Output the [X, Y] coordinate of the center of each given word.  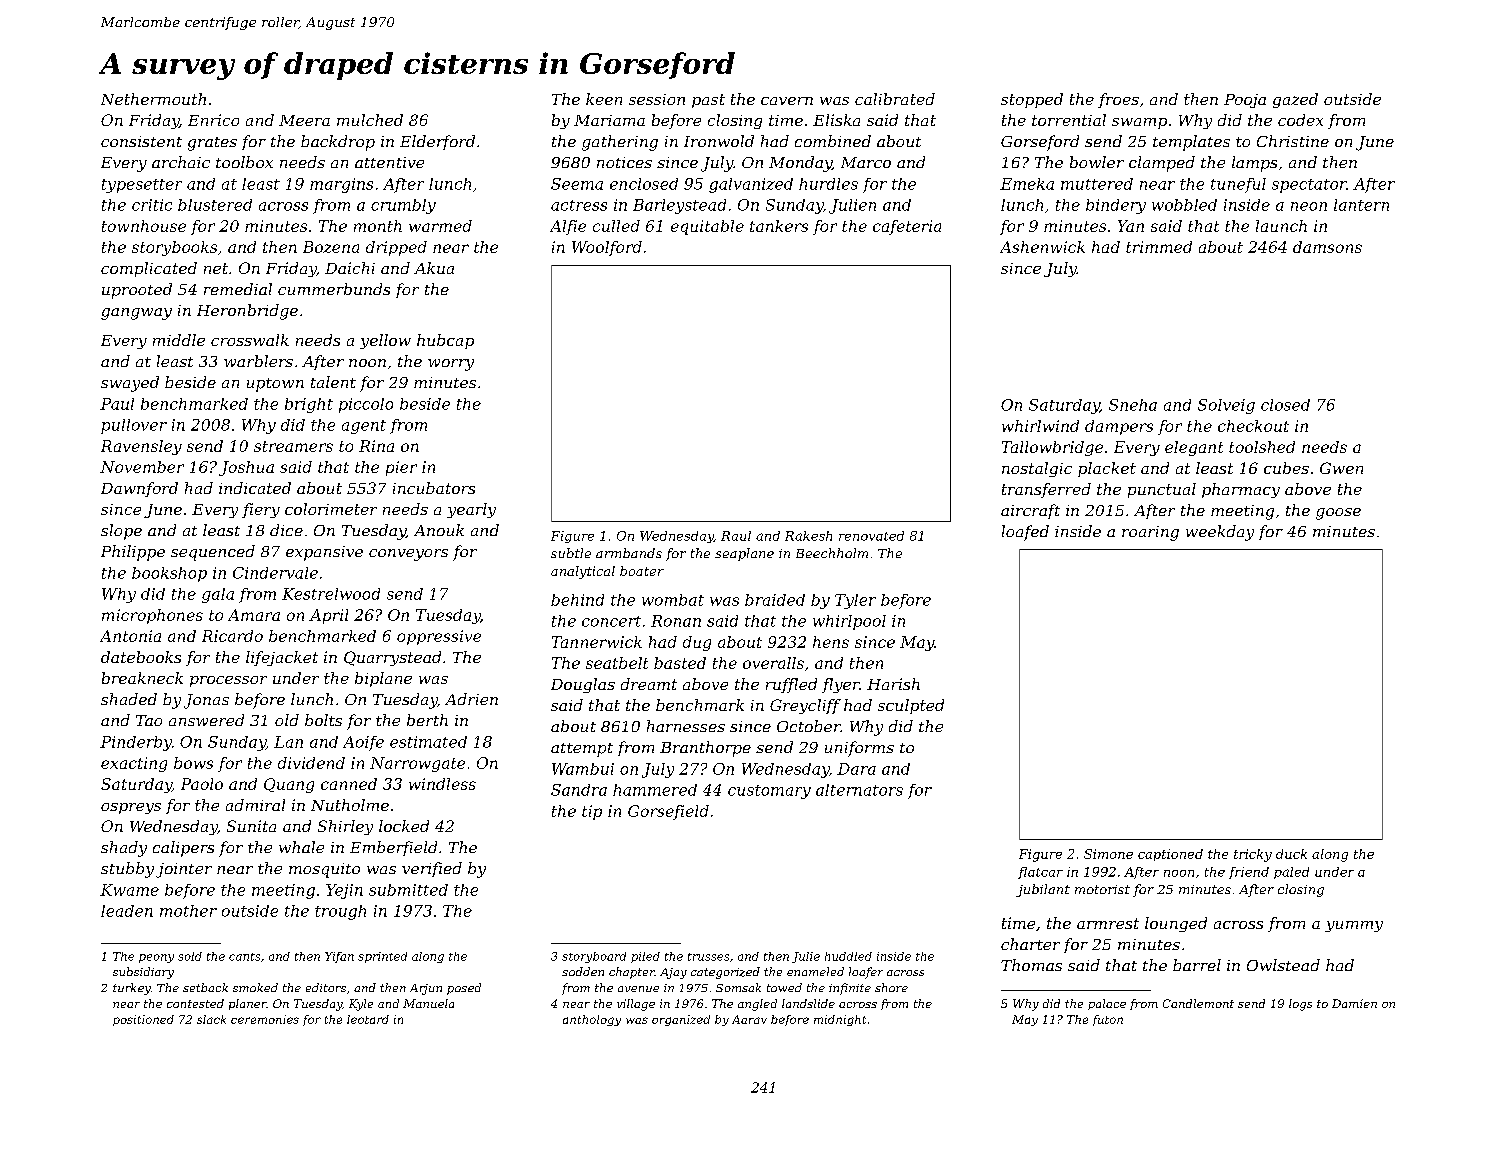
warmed [440, 226]
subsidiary [143, 973]
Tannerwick [597, 642]
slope [121, 532]
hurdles [828, 184]
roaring [1150, 533]
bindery [1116, 206]
